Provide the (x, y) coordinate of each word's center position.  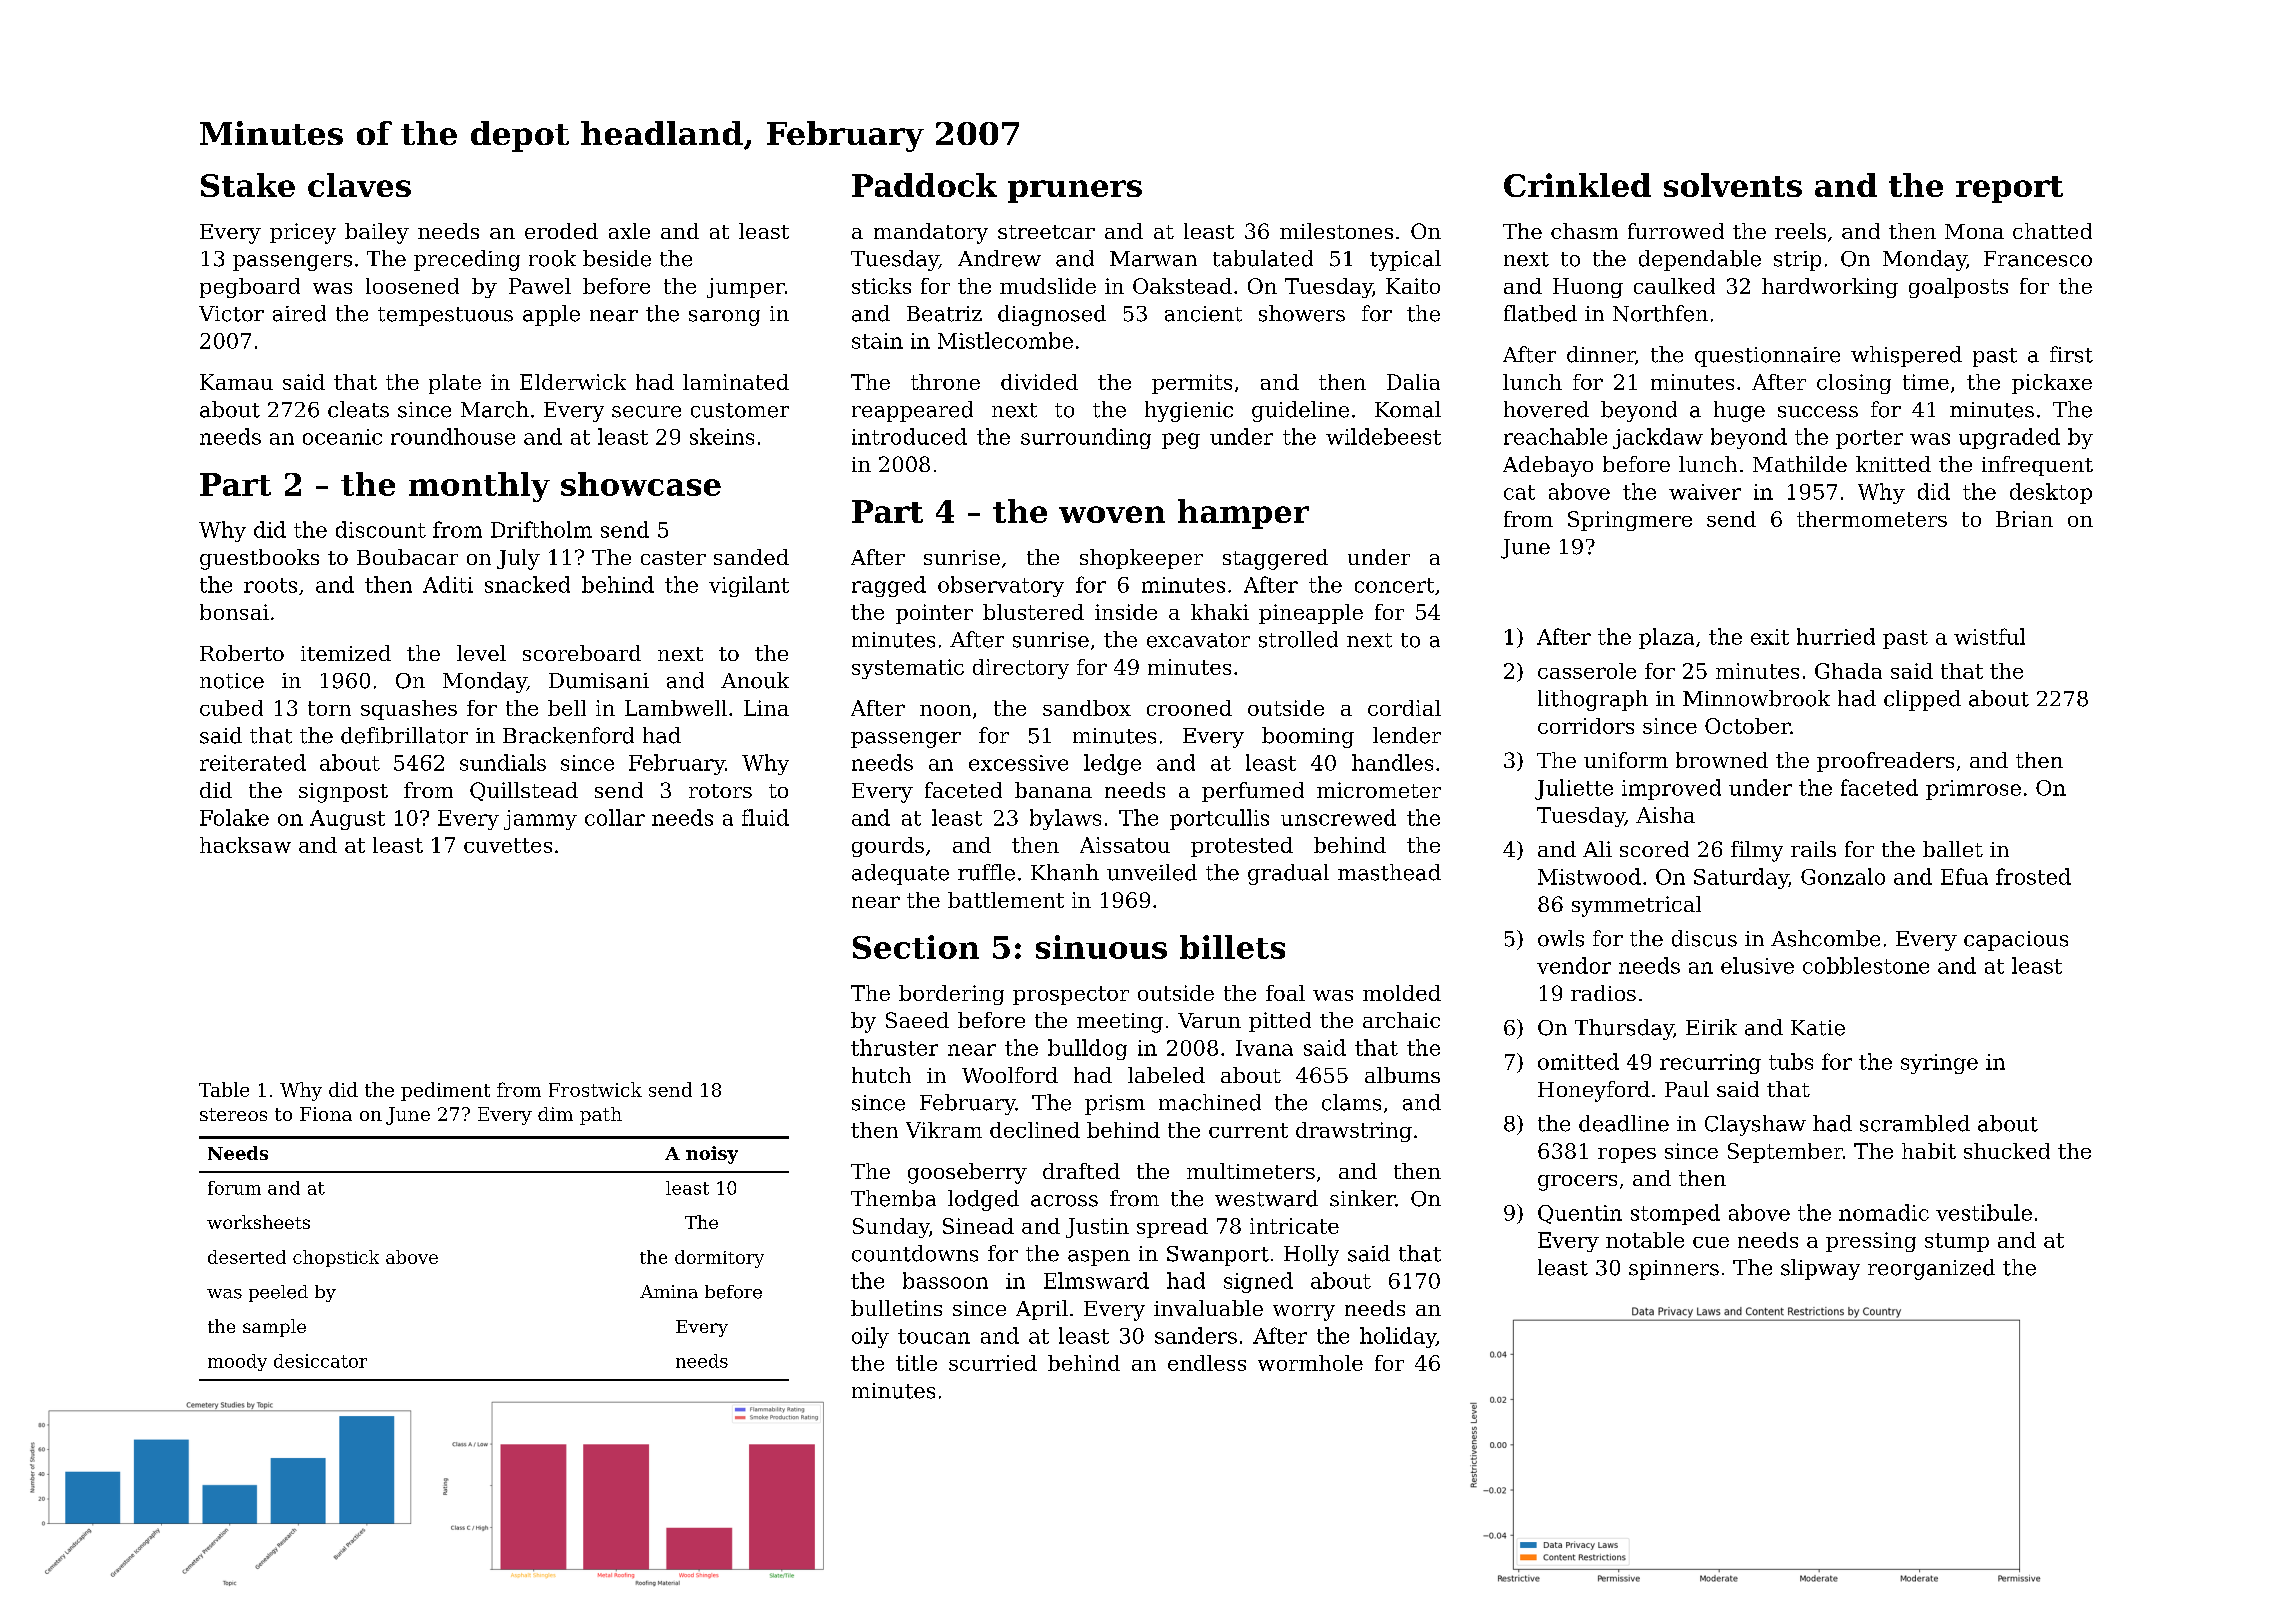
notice (232, 681)
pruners (1075, 191)
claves (359, 185)
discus (1704, 938)
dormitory (719, 1259)
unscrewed (1338, 817)
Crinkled (1577, 185)
